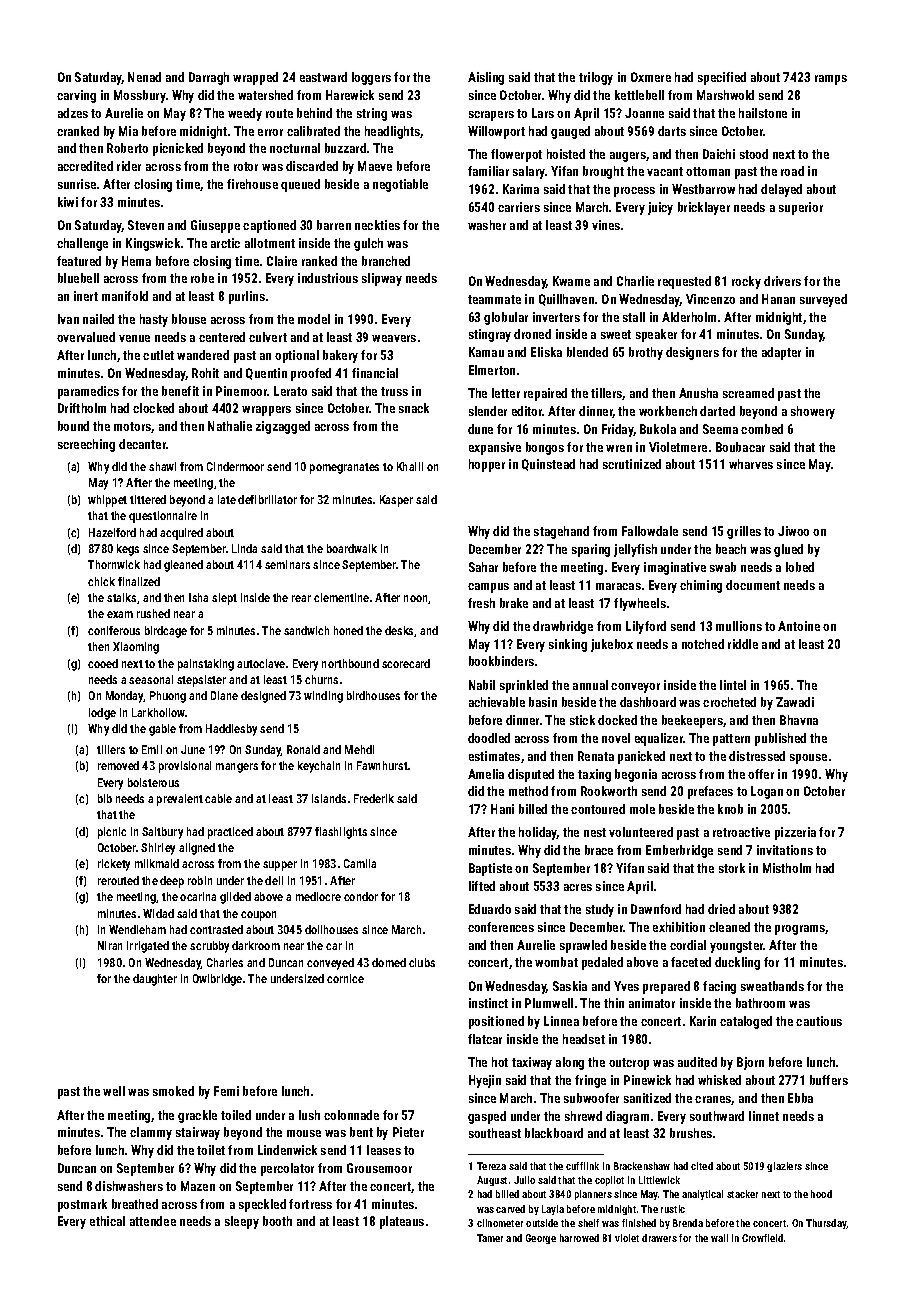 This screenshot has height=1316, width=908. Describe the element at coordinates (644, 113) in the screenshot. I see `Joanne` at that location.
